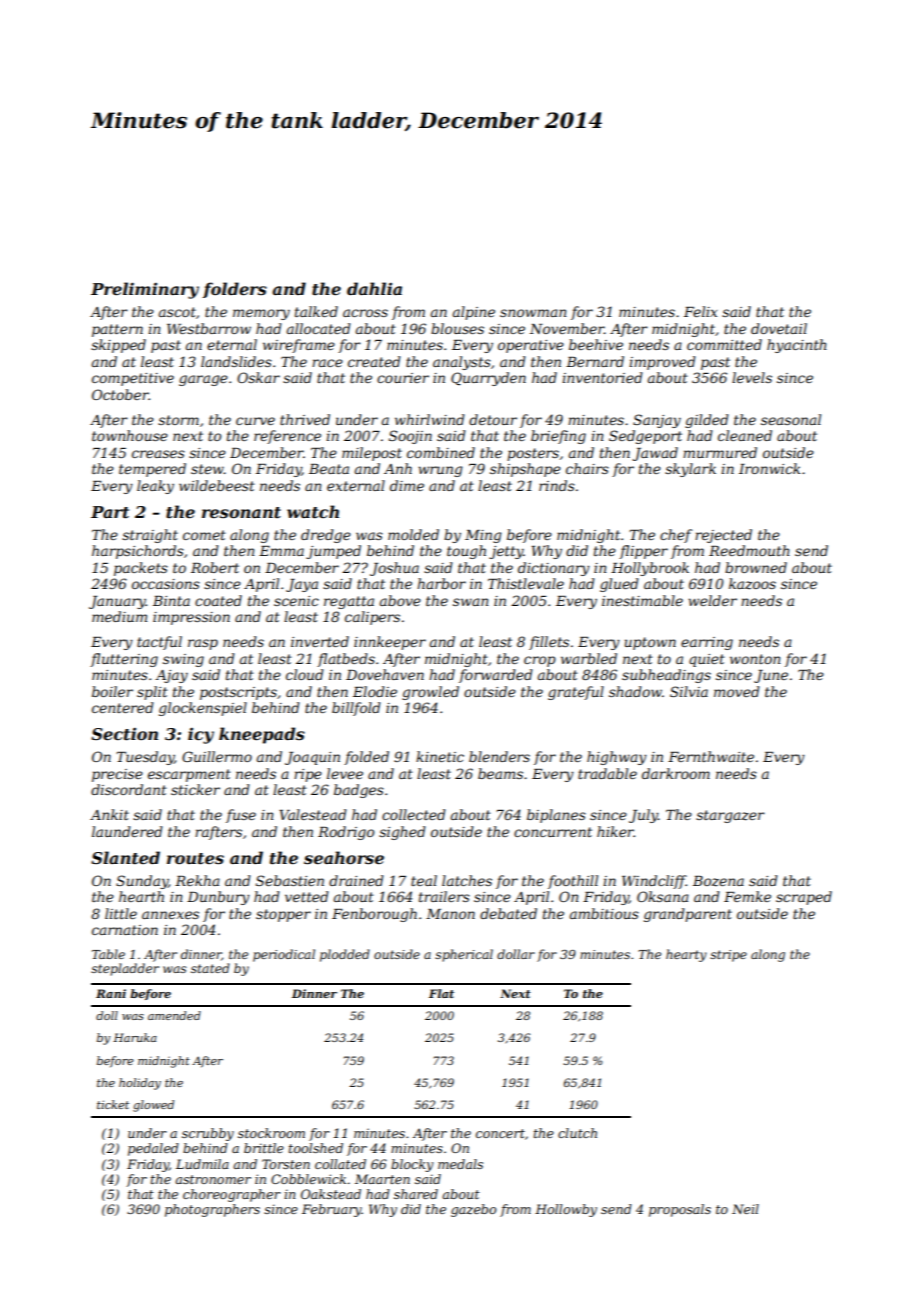 This page has height=1308, width=924. I want to click on subheadings, so click(666, 676).
